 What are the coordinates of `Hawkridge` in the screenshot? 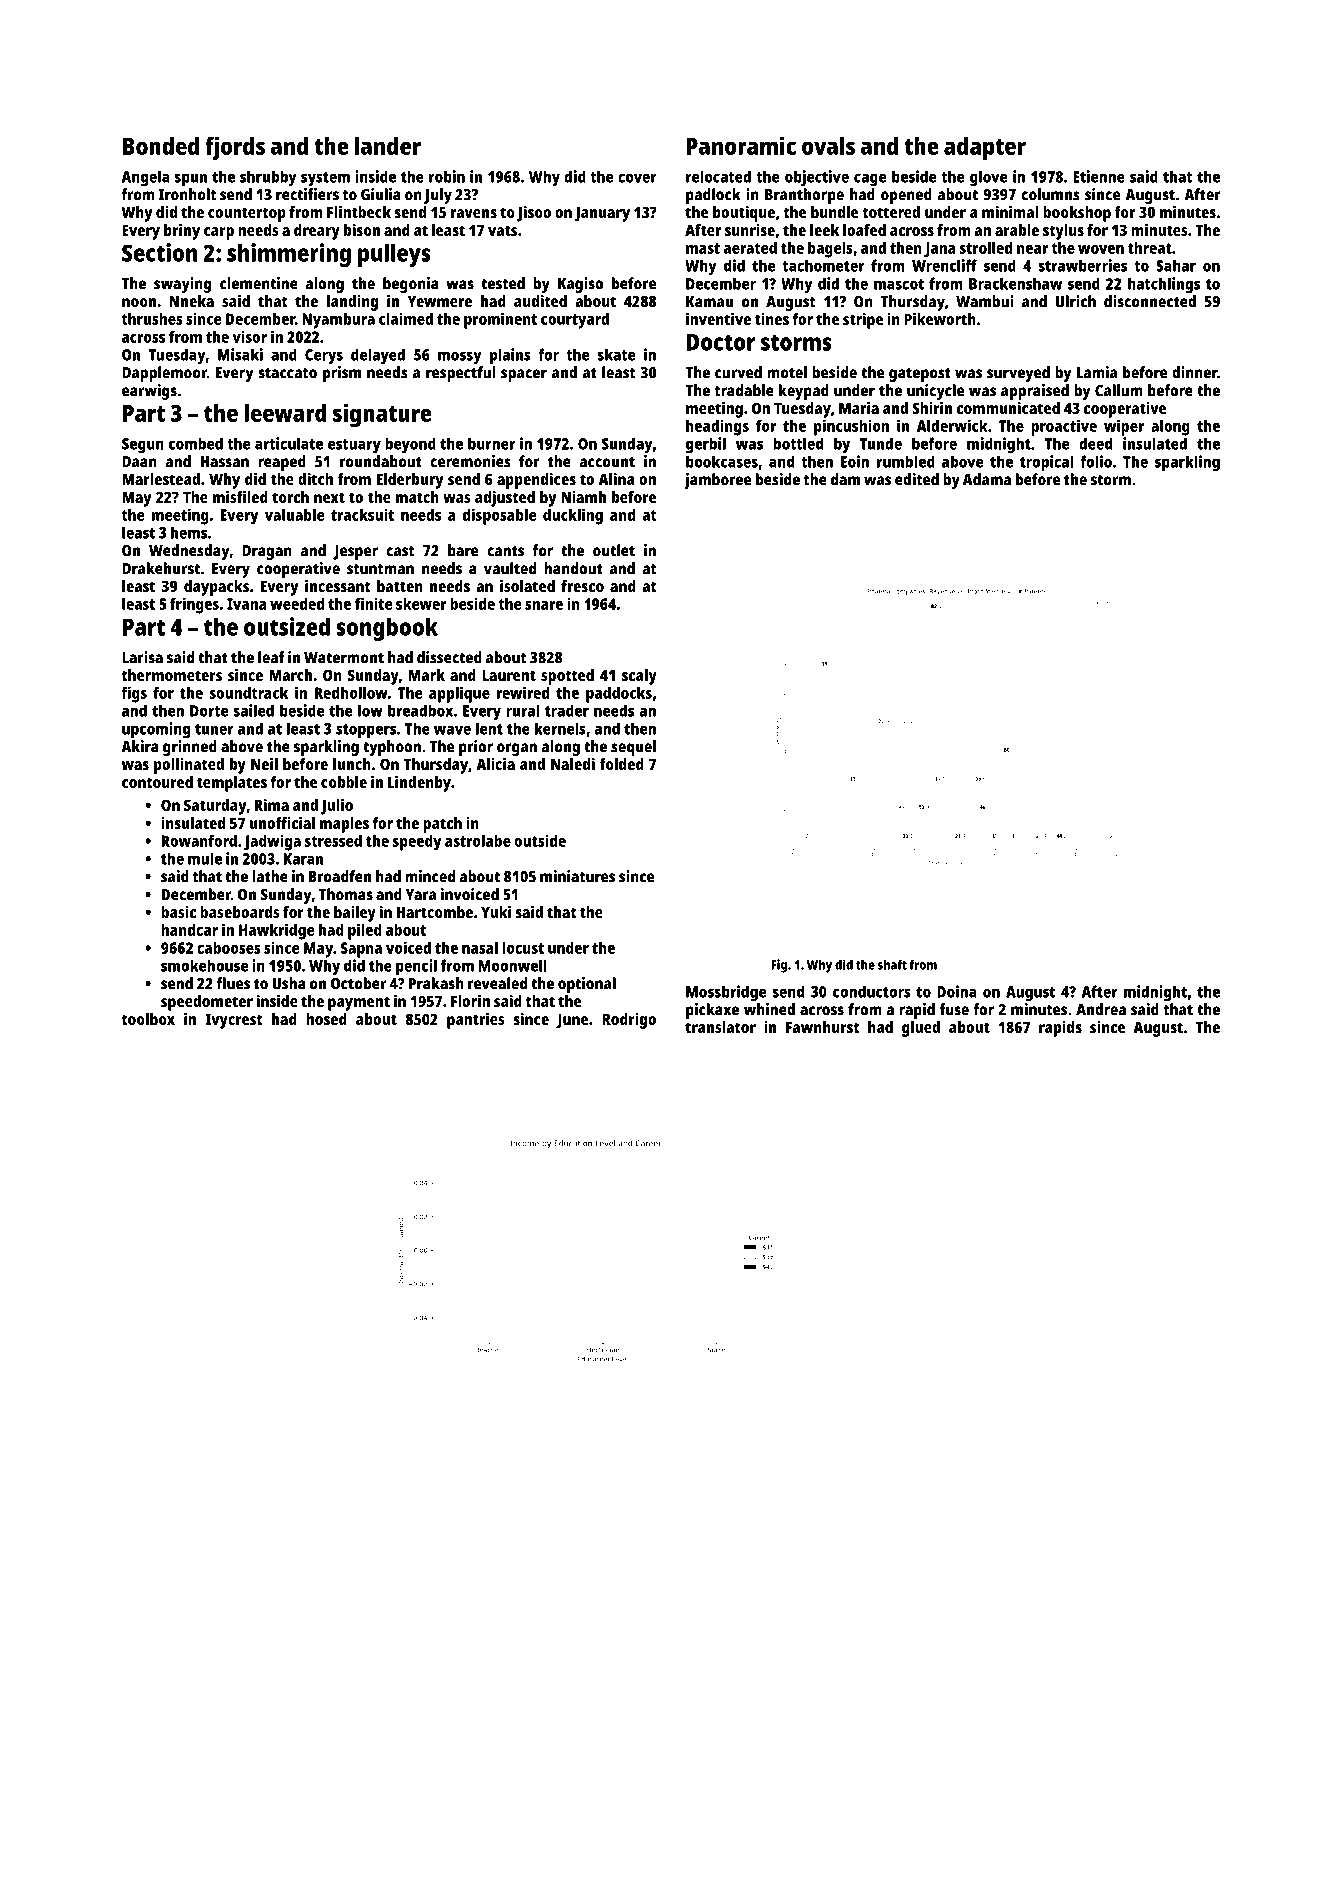 It's located at (277, 931).
